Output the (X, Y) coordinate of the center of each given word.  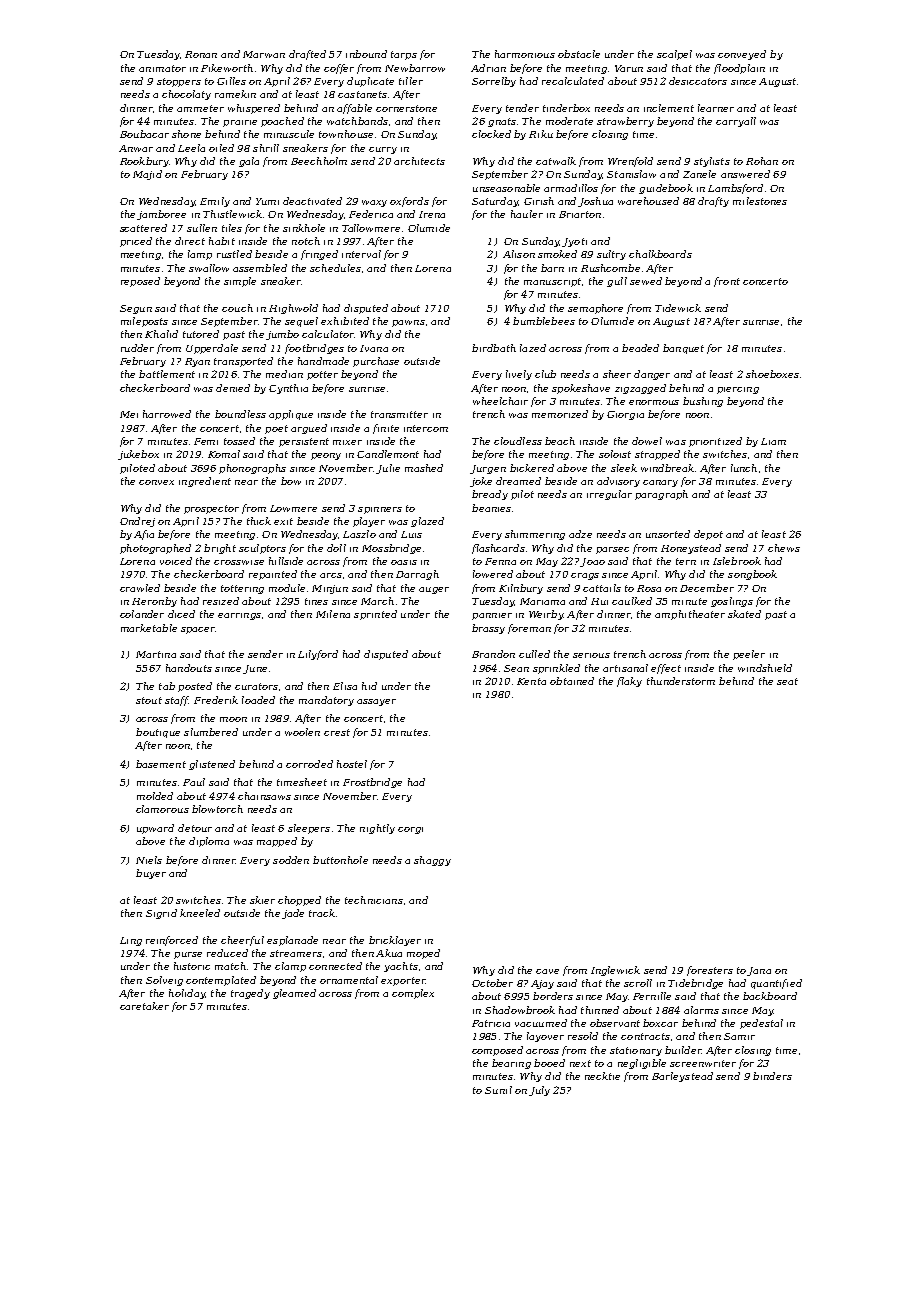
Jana (759, 971)
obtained (572, 681)
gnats (502, 122)
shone (186, 134)
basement (161, 764)
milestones (760, 201)
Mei (129, 414)
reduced (227, 953)
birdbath (494, 348)
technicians (374, 900)
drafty (713, 202)
